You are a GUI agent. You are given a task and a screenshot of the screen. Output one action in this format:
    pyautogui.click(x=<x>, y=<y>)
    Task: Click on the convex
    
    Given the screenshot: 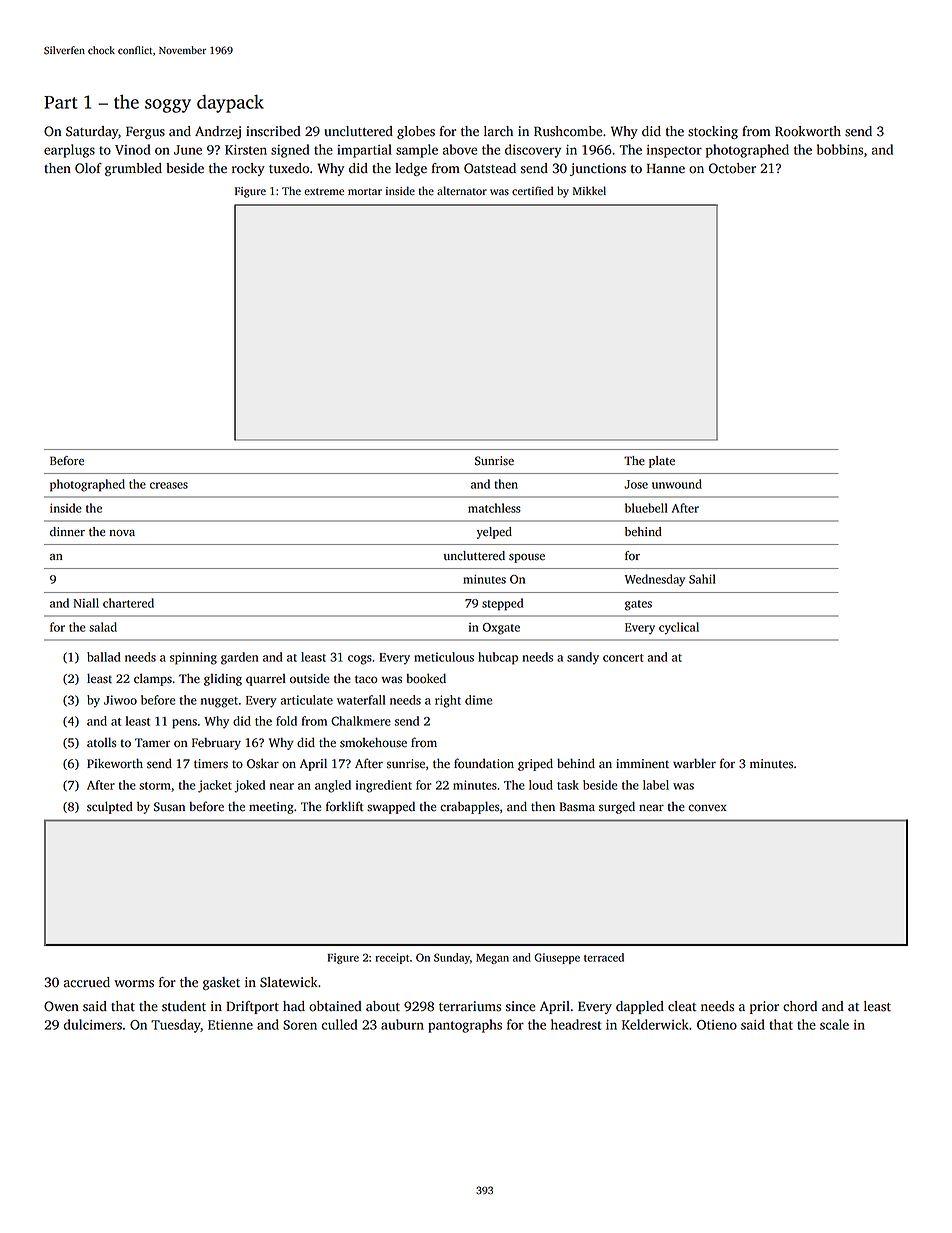 What is the action you would take?
    pyautogui.click(x=707, y=808)
